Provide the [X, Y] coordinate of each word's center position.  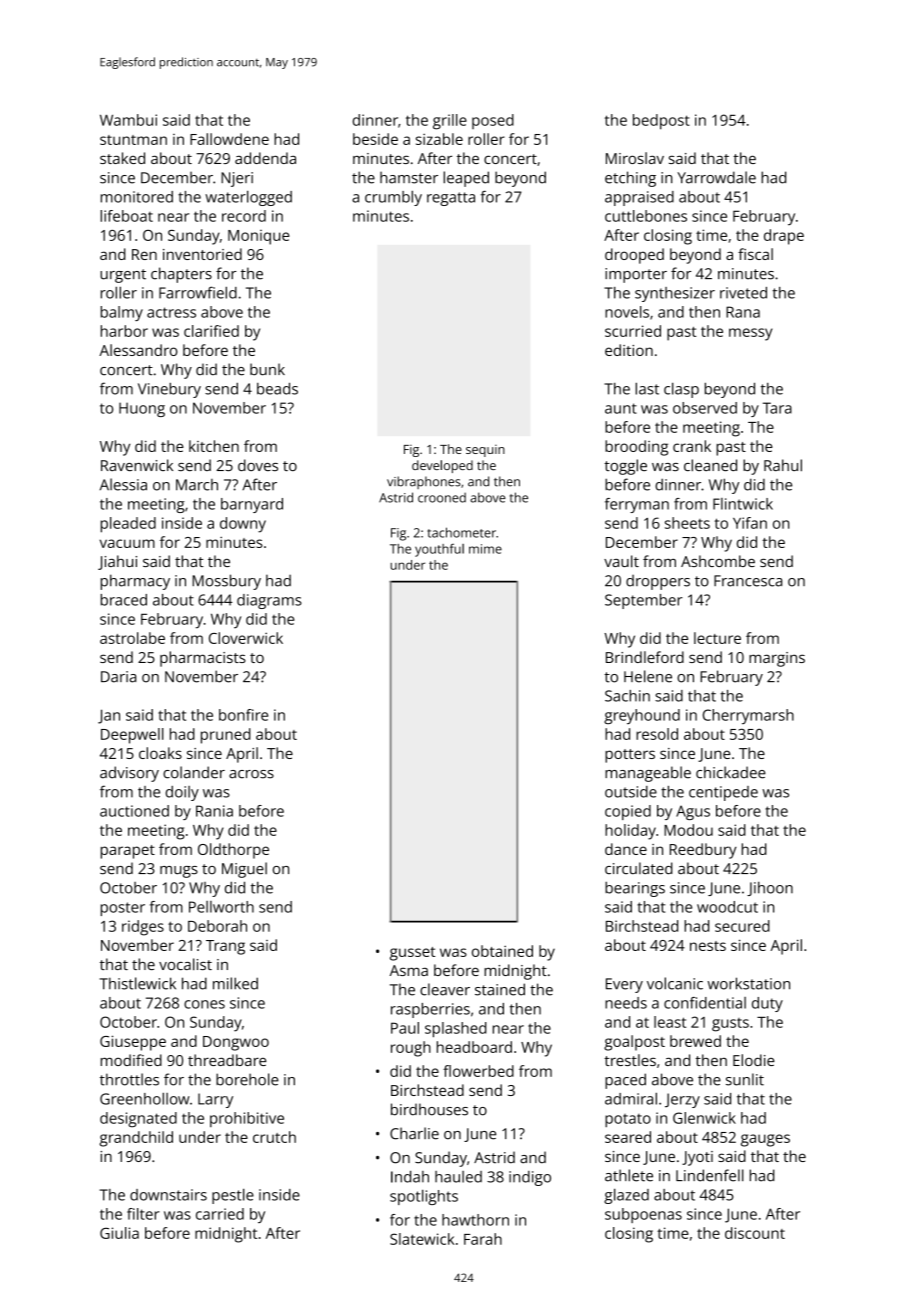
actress [171, 312]
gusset [412, 954]
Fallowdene [229, 139]
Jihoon [770, 889]
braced [124, 600]
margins [777, 659]
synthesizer [675, 294]
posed [493, 121]
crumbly [393, 198]
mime [485, 549]
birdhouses [429, 1109]
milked [235, 983]
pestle [233, 1196]
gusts [730, 1025]
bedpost [661, 122]
